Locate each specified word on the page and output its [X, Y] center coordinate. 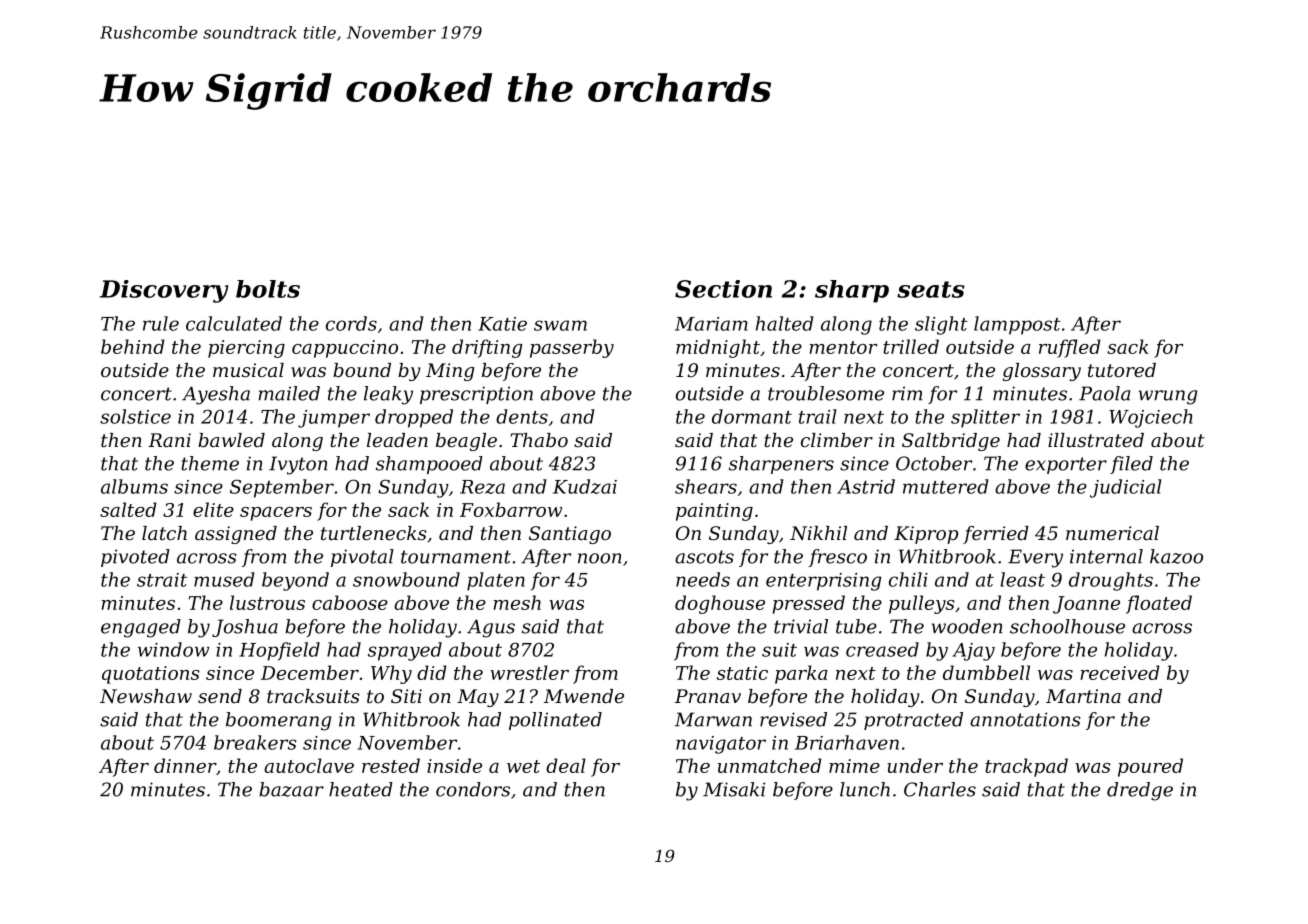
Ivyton [298, 465]
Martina [1083, 696]
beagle [466, 442]
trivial [801, 626]
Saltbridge [951, 442]
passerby [572, 348]
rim [907, 393]
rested [391, 765]
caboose [350, 602]
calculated [234, 323]
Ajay [973, 652]
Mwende [584, 696]
